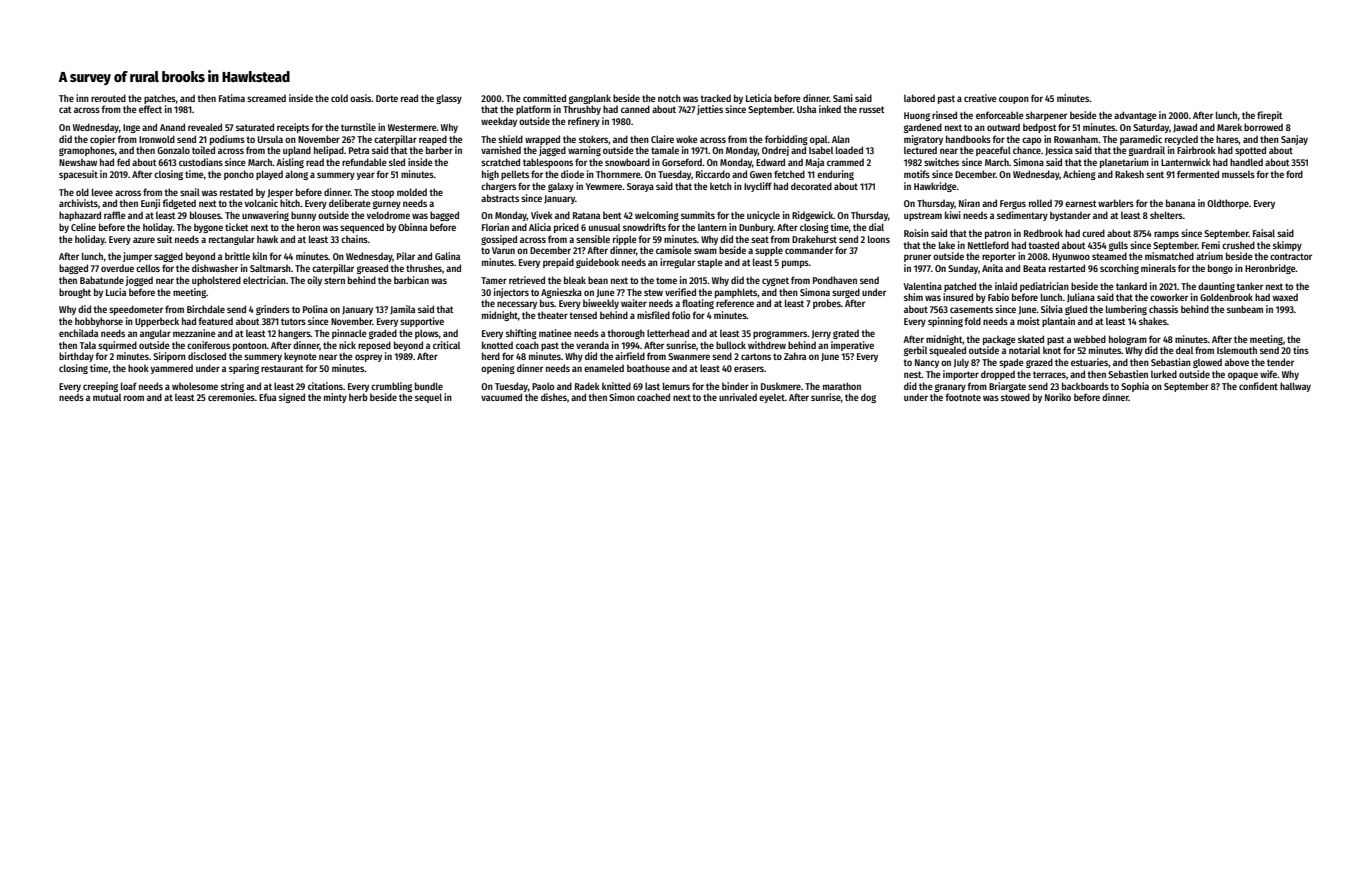 This page has height=887, width=1372. Describe the element at coordinates (76, 357) in the page. I see `birthday` at that location.
